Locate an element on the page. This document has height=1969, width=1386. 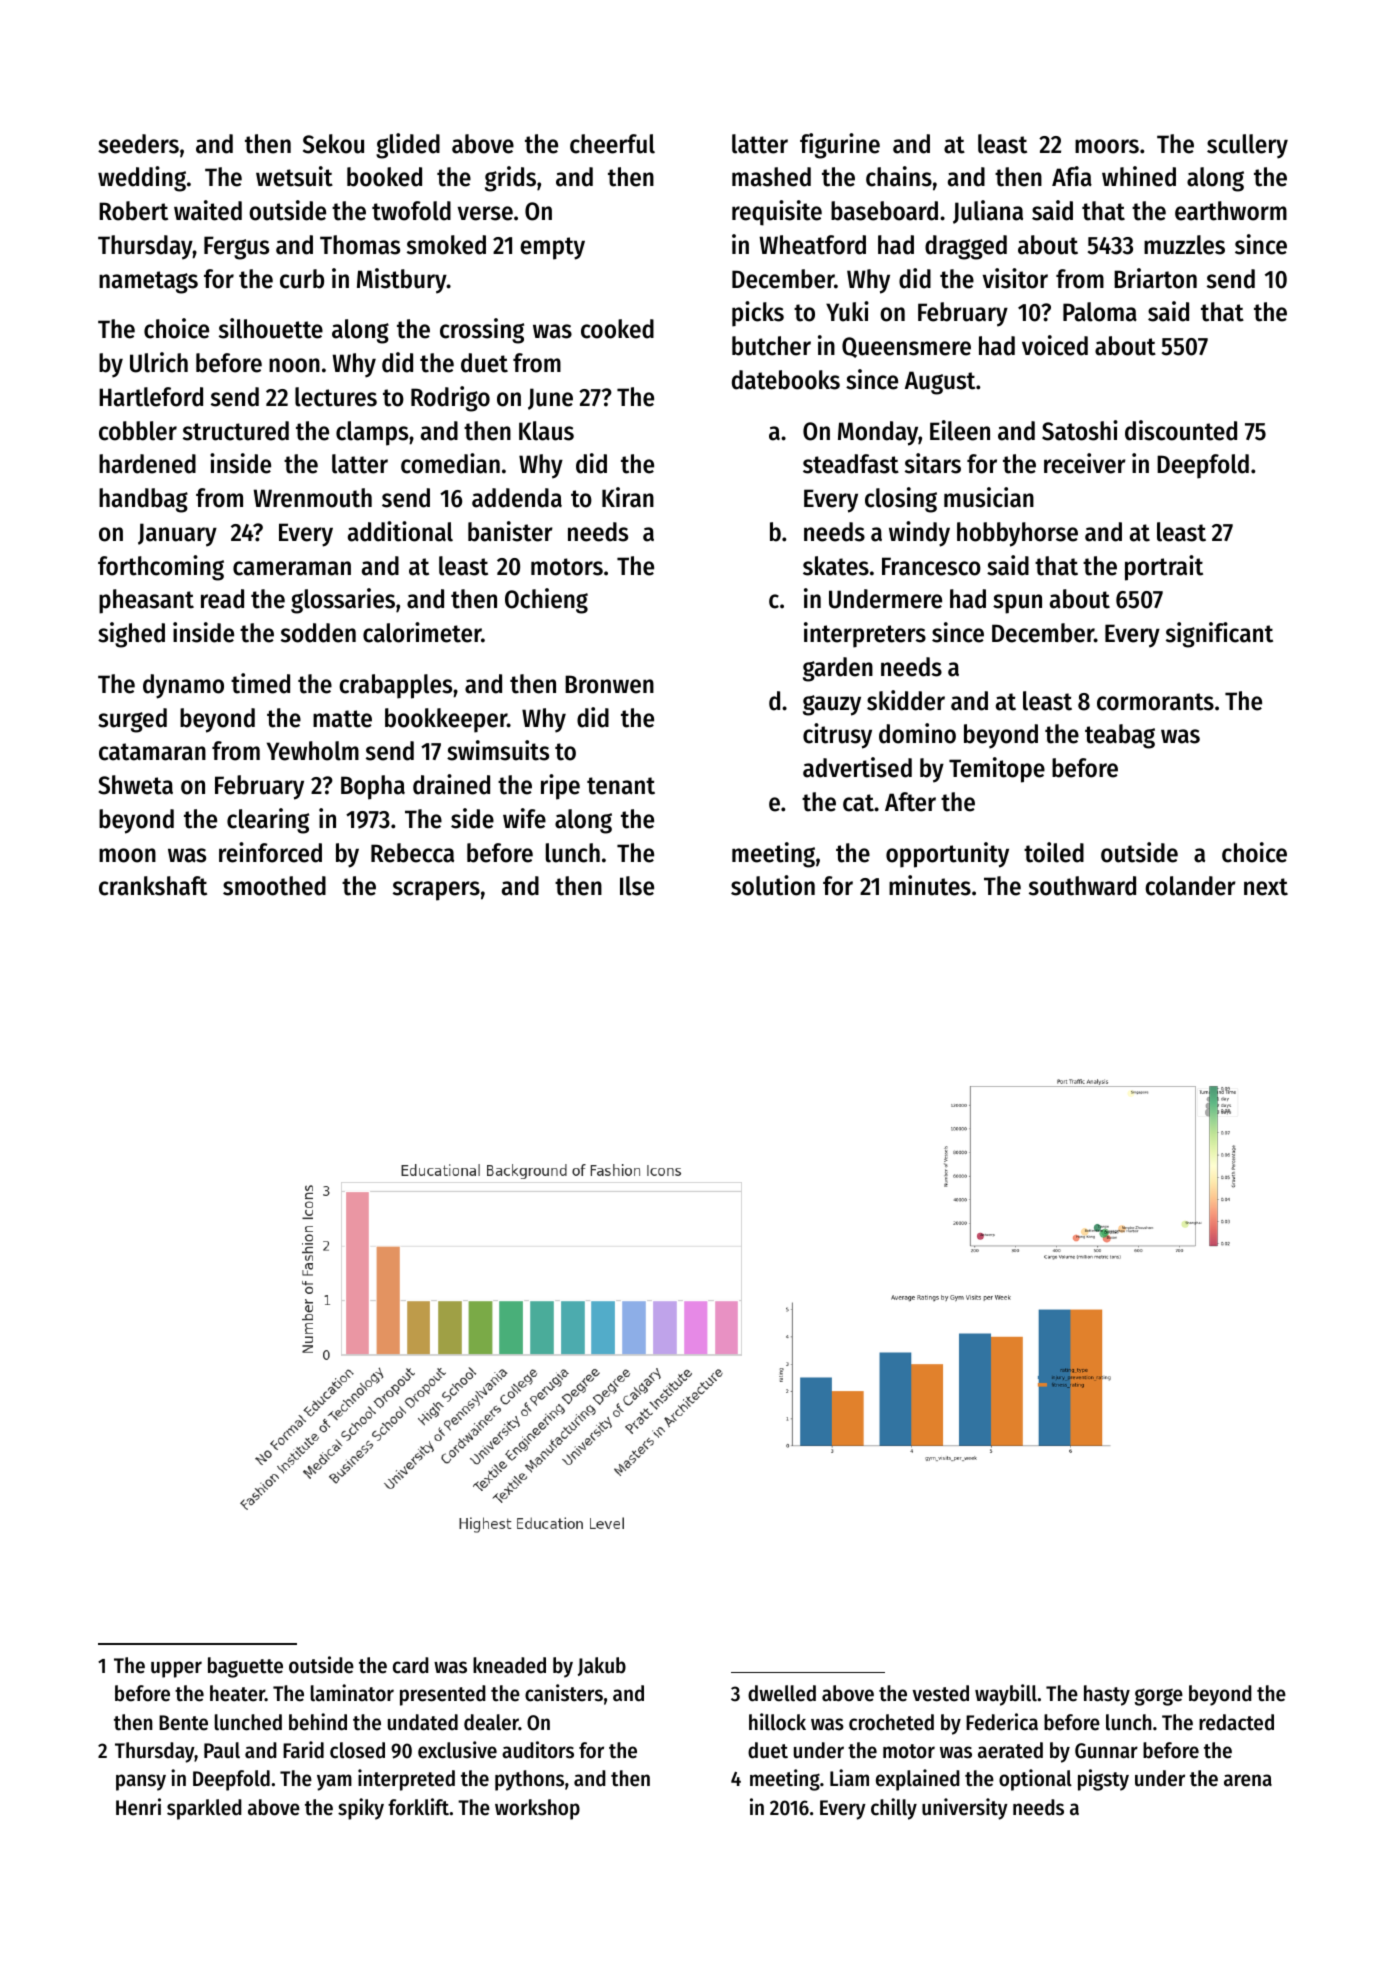
next is located at coordinates (1266, 887).
